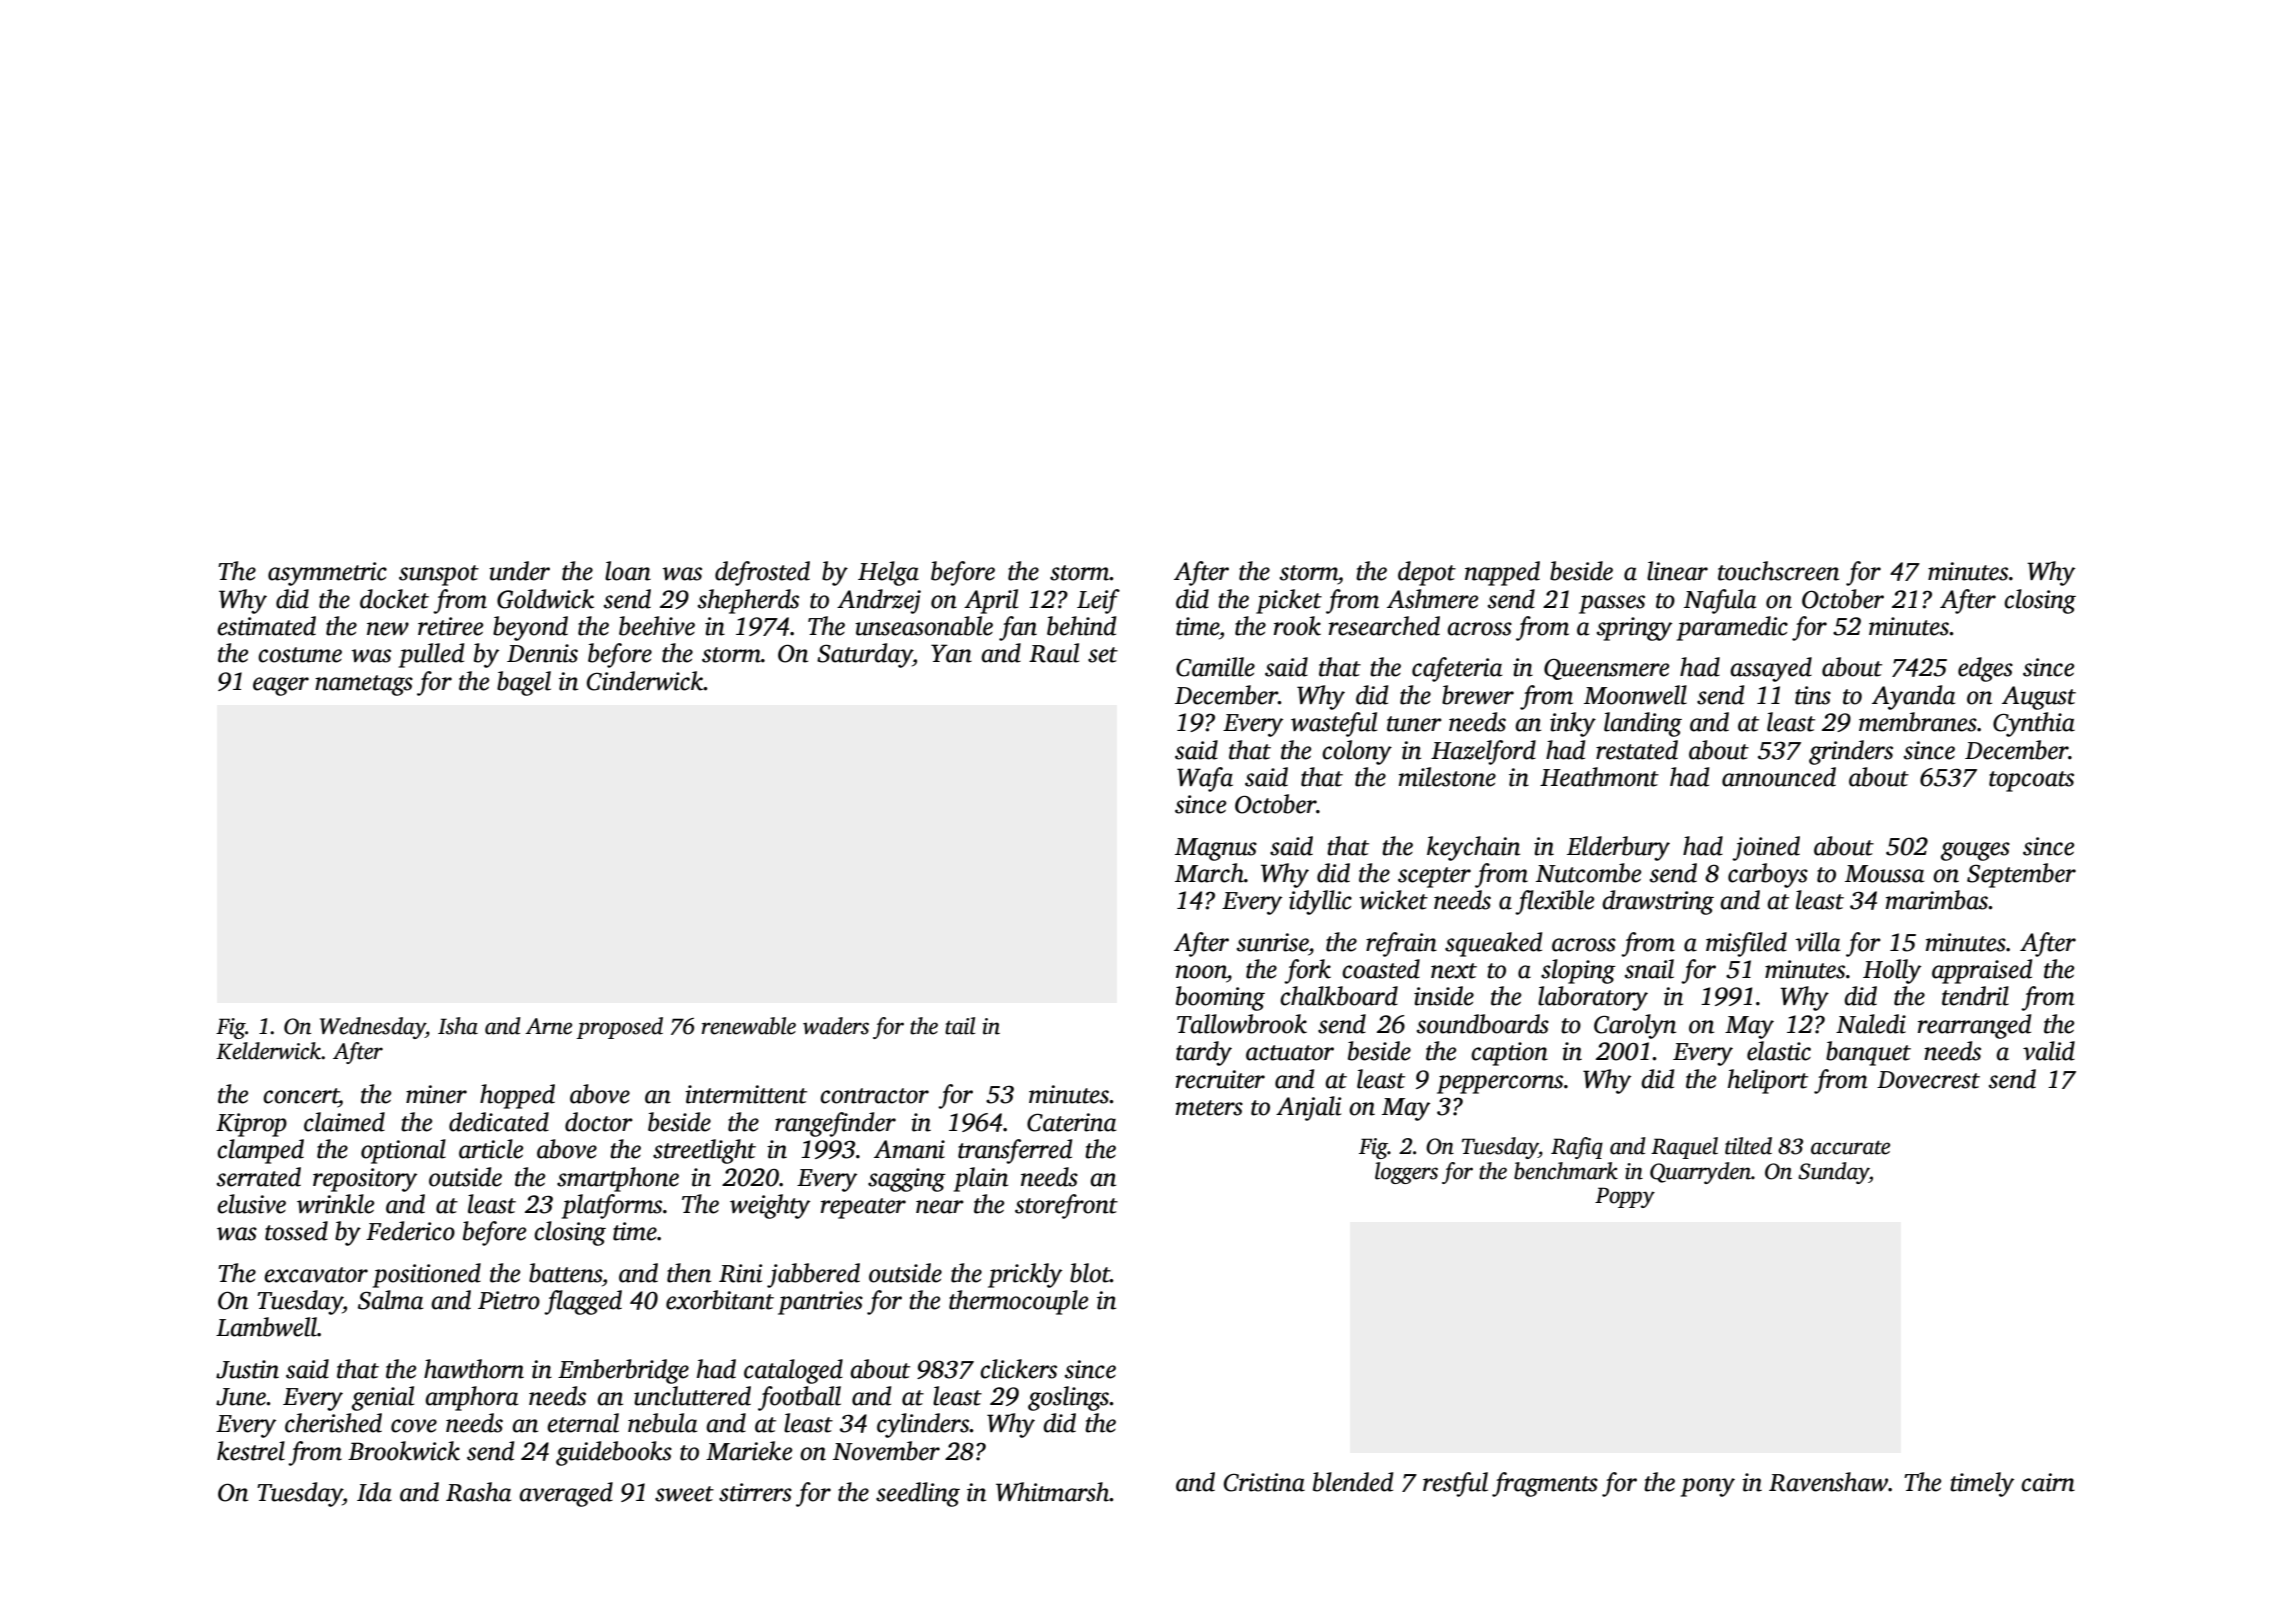  I want to click on Sunday, so click(1833, 1173).
